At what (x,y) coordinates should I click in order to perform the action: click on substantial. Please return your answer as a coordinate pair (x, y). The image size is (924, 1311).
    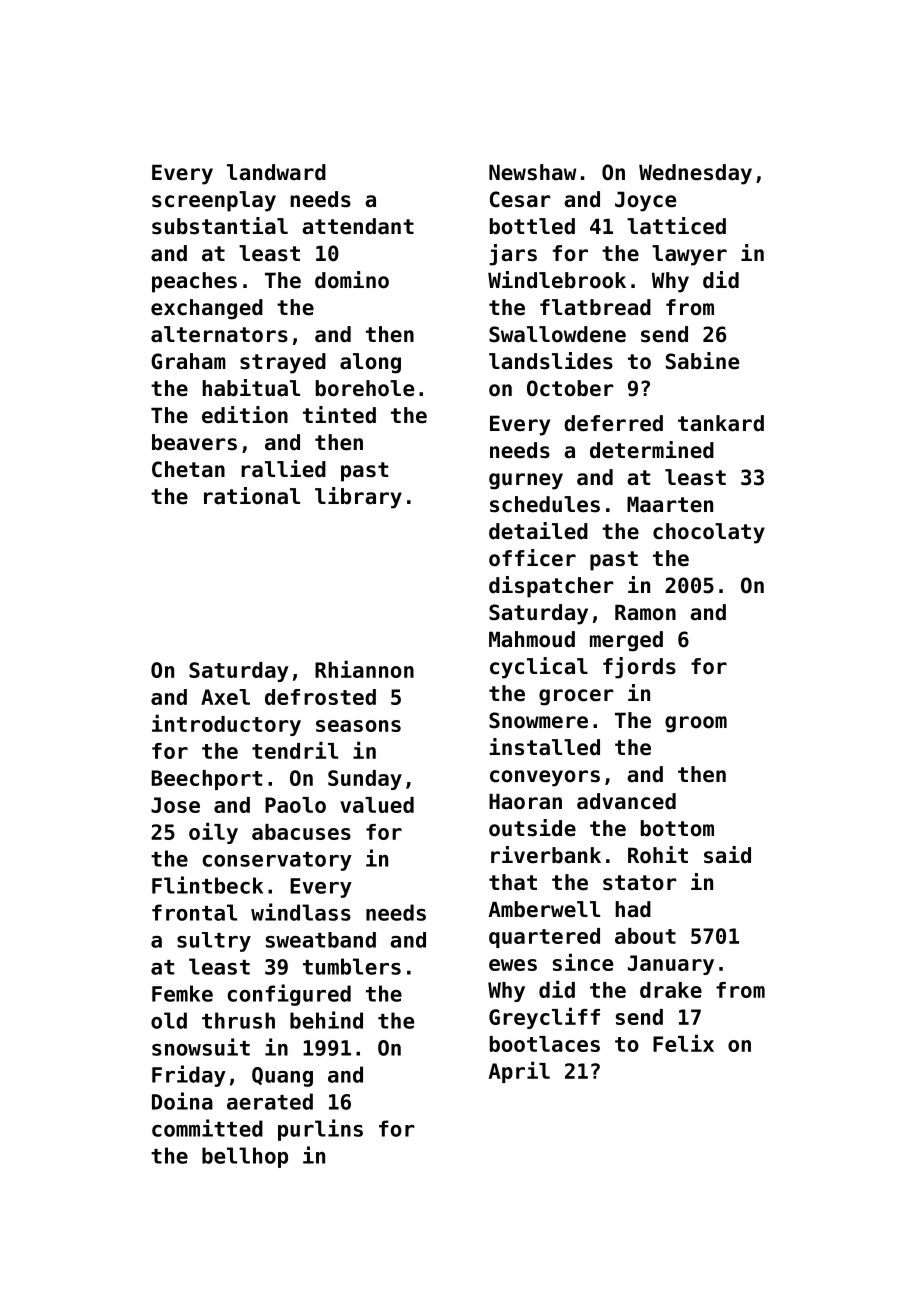
    Looking at the image, I should click on (220, 226).
